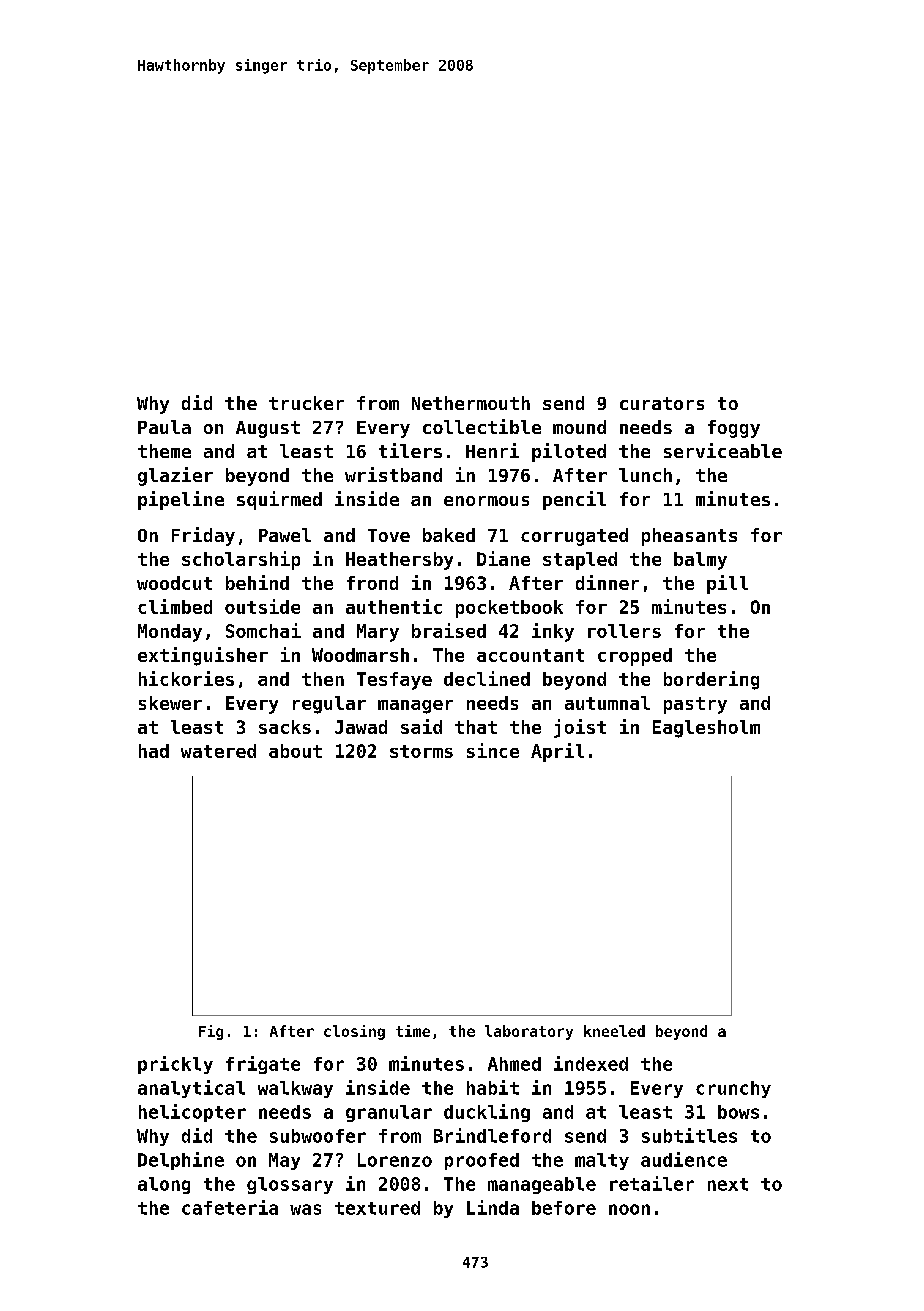 This screenshot has width=924, height=1311. I want to click on storms, so click(421, 751).
